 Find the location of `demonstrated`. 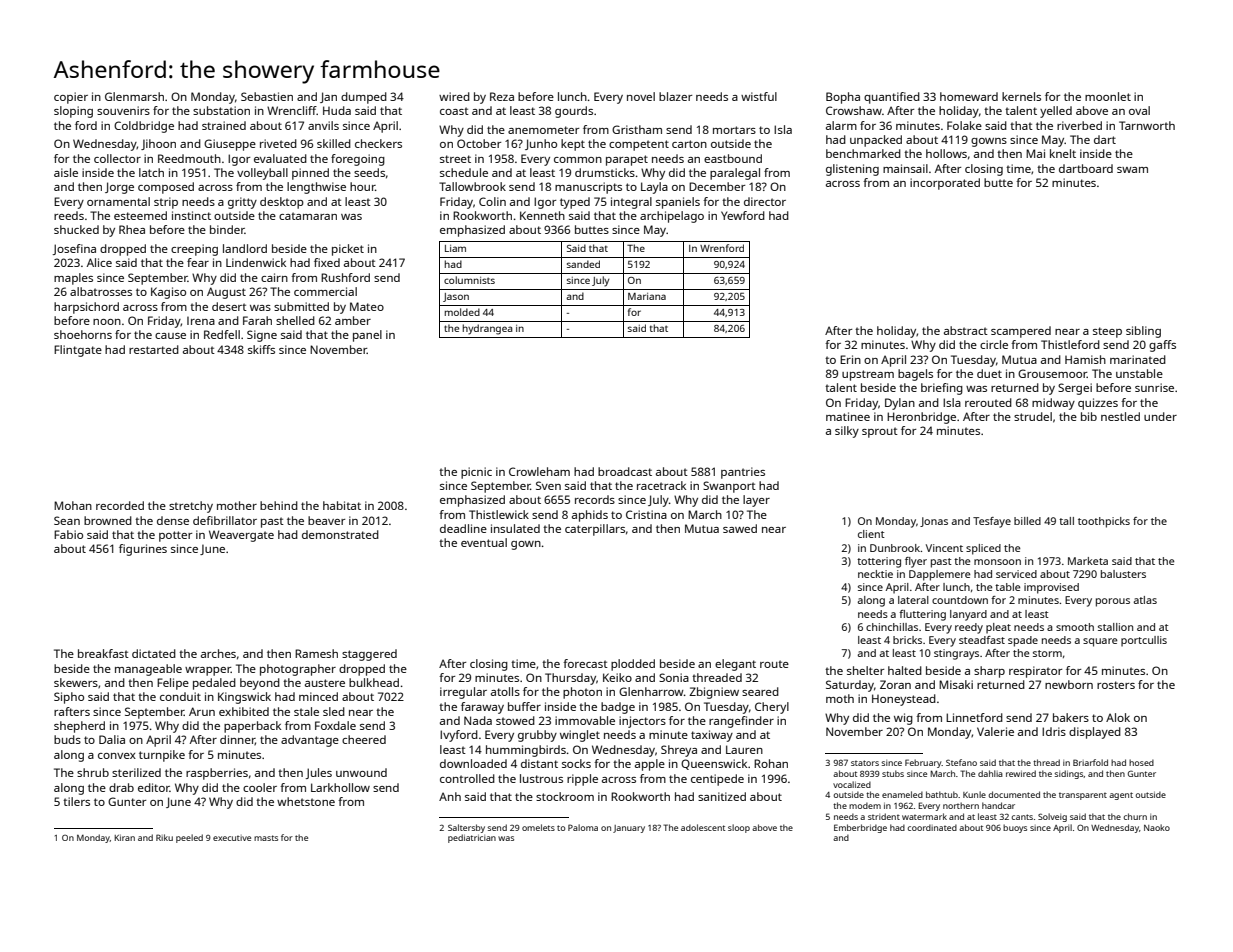

demonstrated is located at coordinates (340, 534).
